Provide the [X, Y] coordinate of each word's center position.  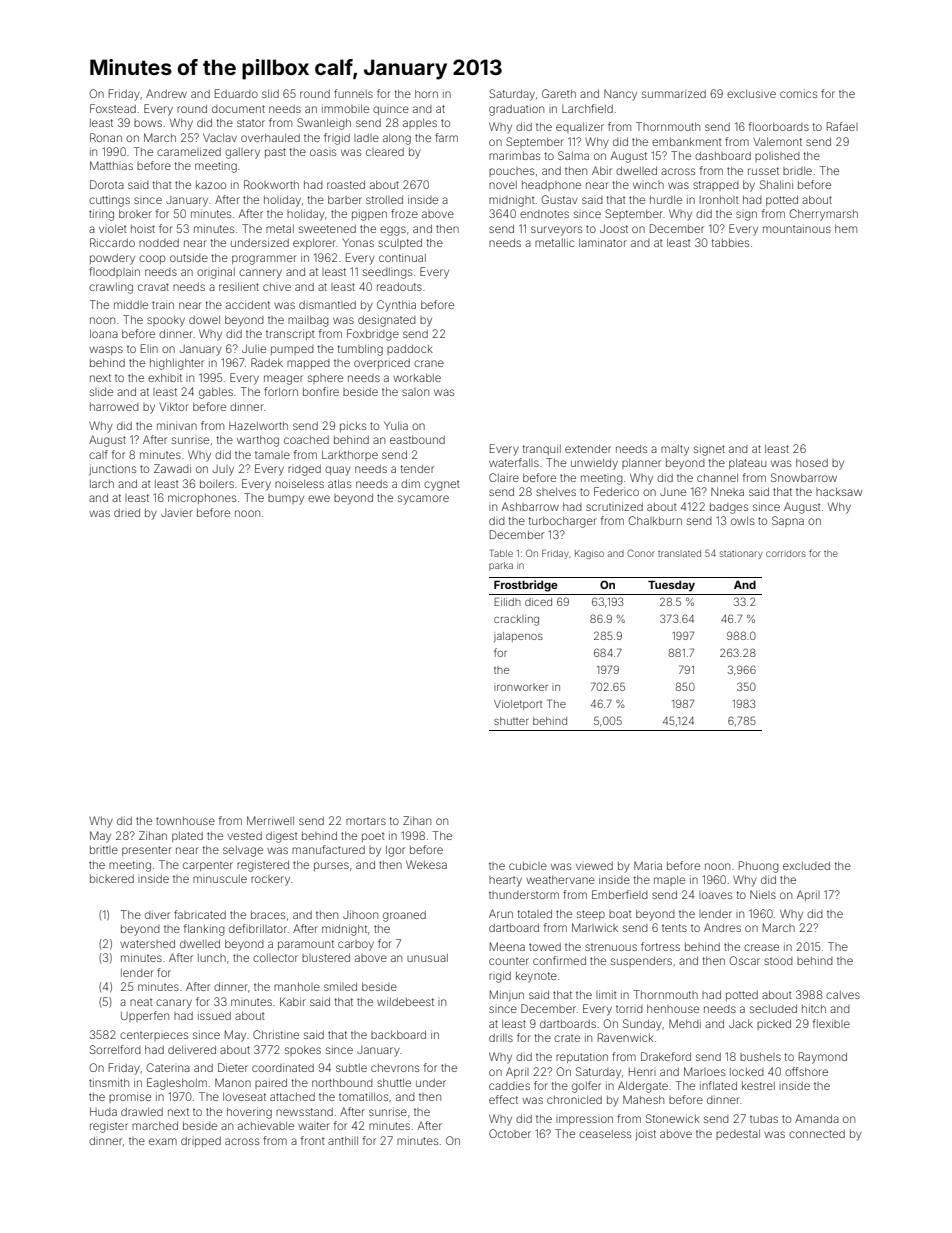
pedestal [738, 1135]
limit [606, 994]
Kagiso [589, 554]
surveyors [556, 231]
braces [268, 915]
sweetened [327, 229]
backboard [398, 1035]
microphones [202, 498]
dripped [201, 1142]
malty [675, 450]
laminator [603, 242]
